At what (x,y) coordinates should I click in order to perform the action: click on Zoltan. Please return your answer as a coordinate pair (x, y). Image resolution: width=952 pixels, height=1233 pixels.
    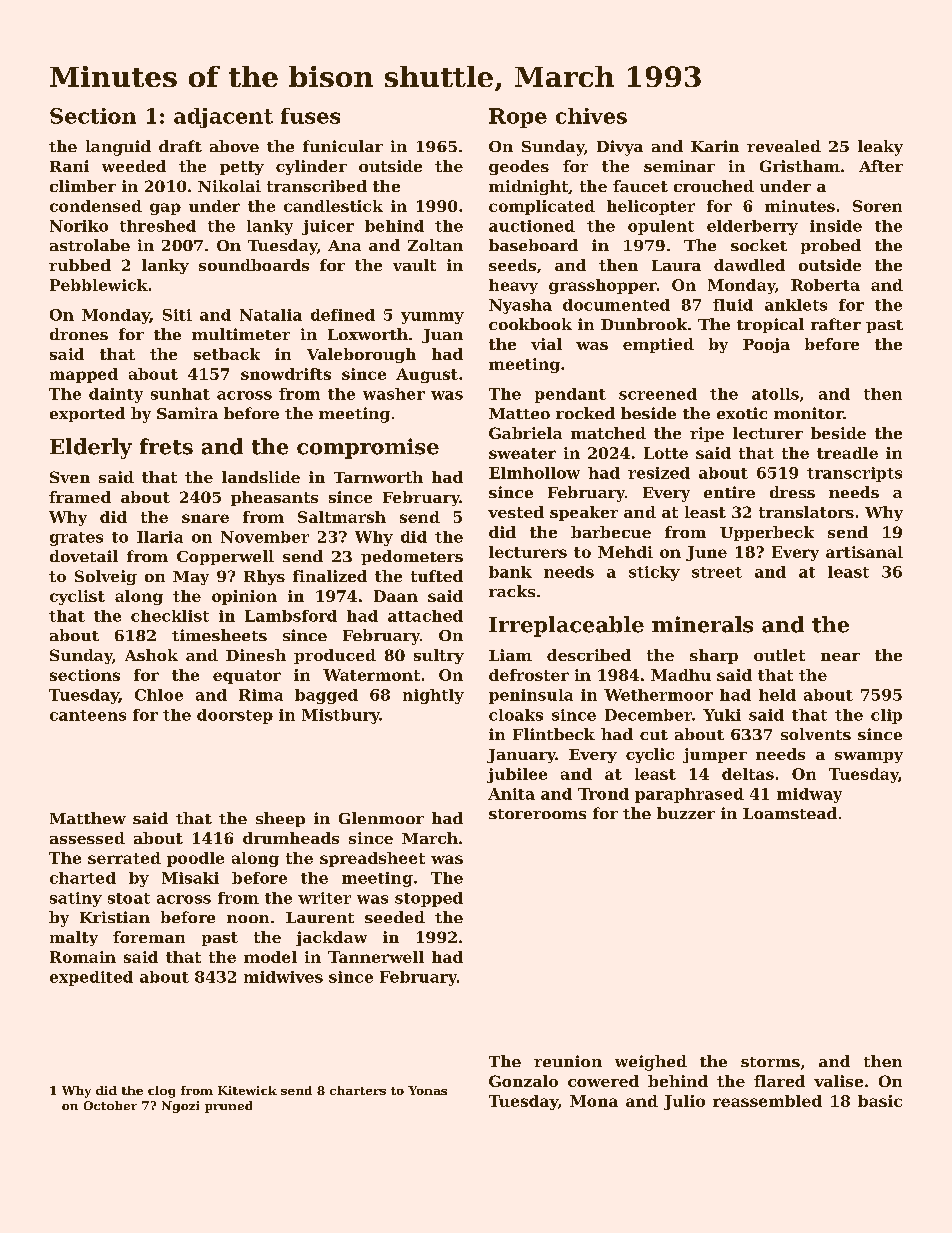
    Looking at the image, I should click on (435, 245).
